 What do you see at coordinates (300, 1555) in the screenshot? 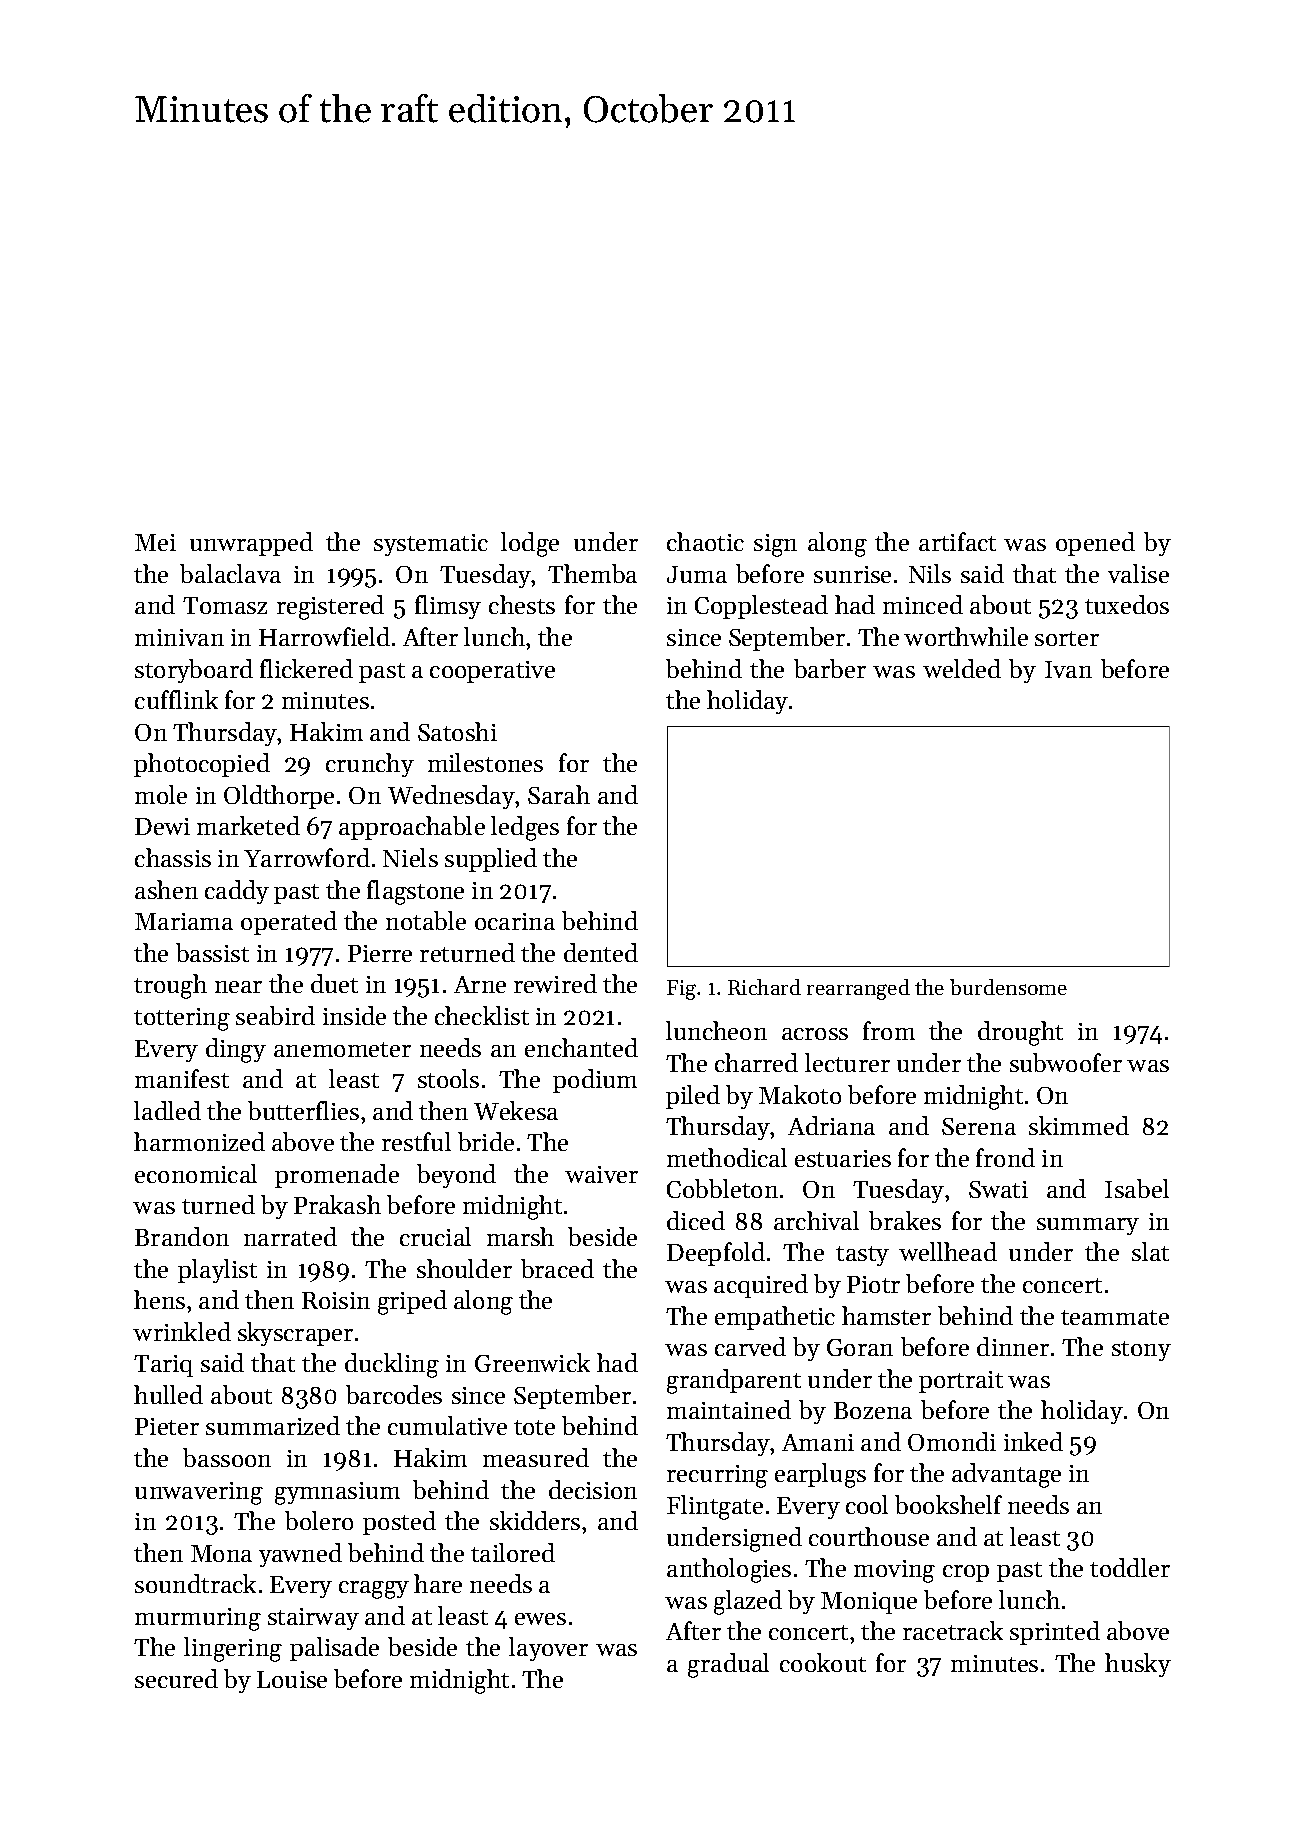
I see `yawned` at bounding box center [300, 1555].
